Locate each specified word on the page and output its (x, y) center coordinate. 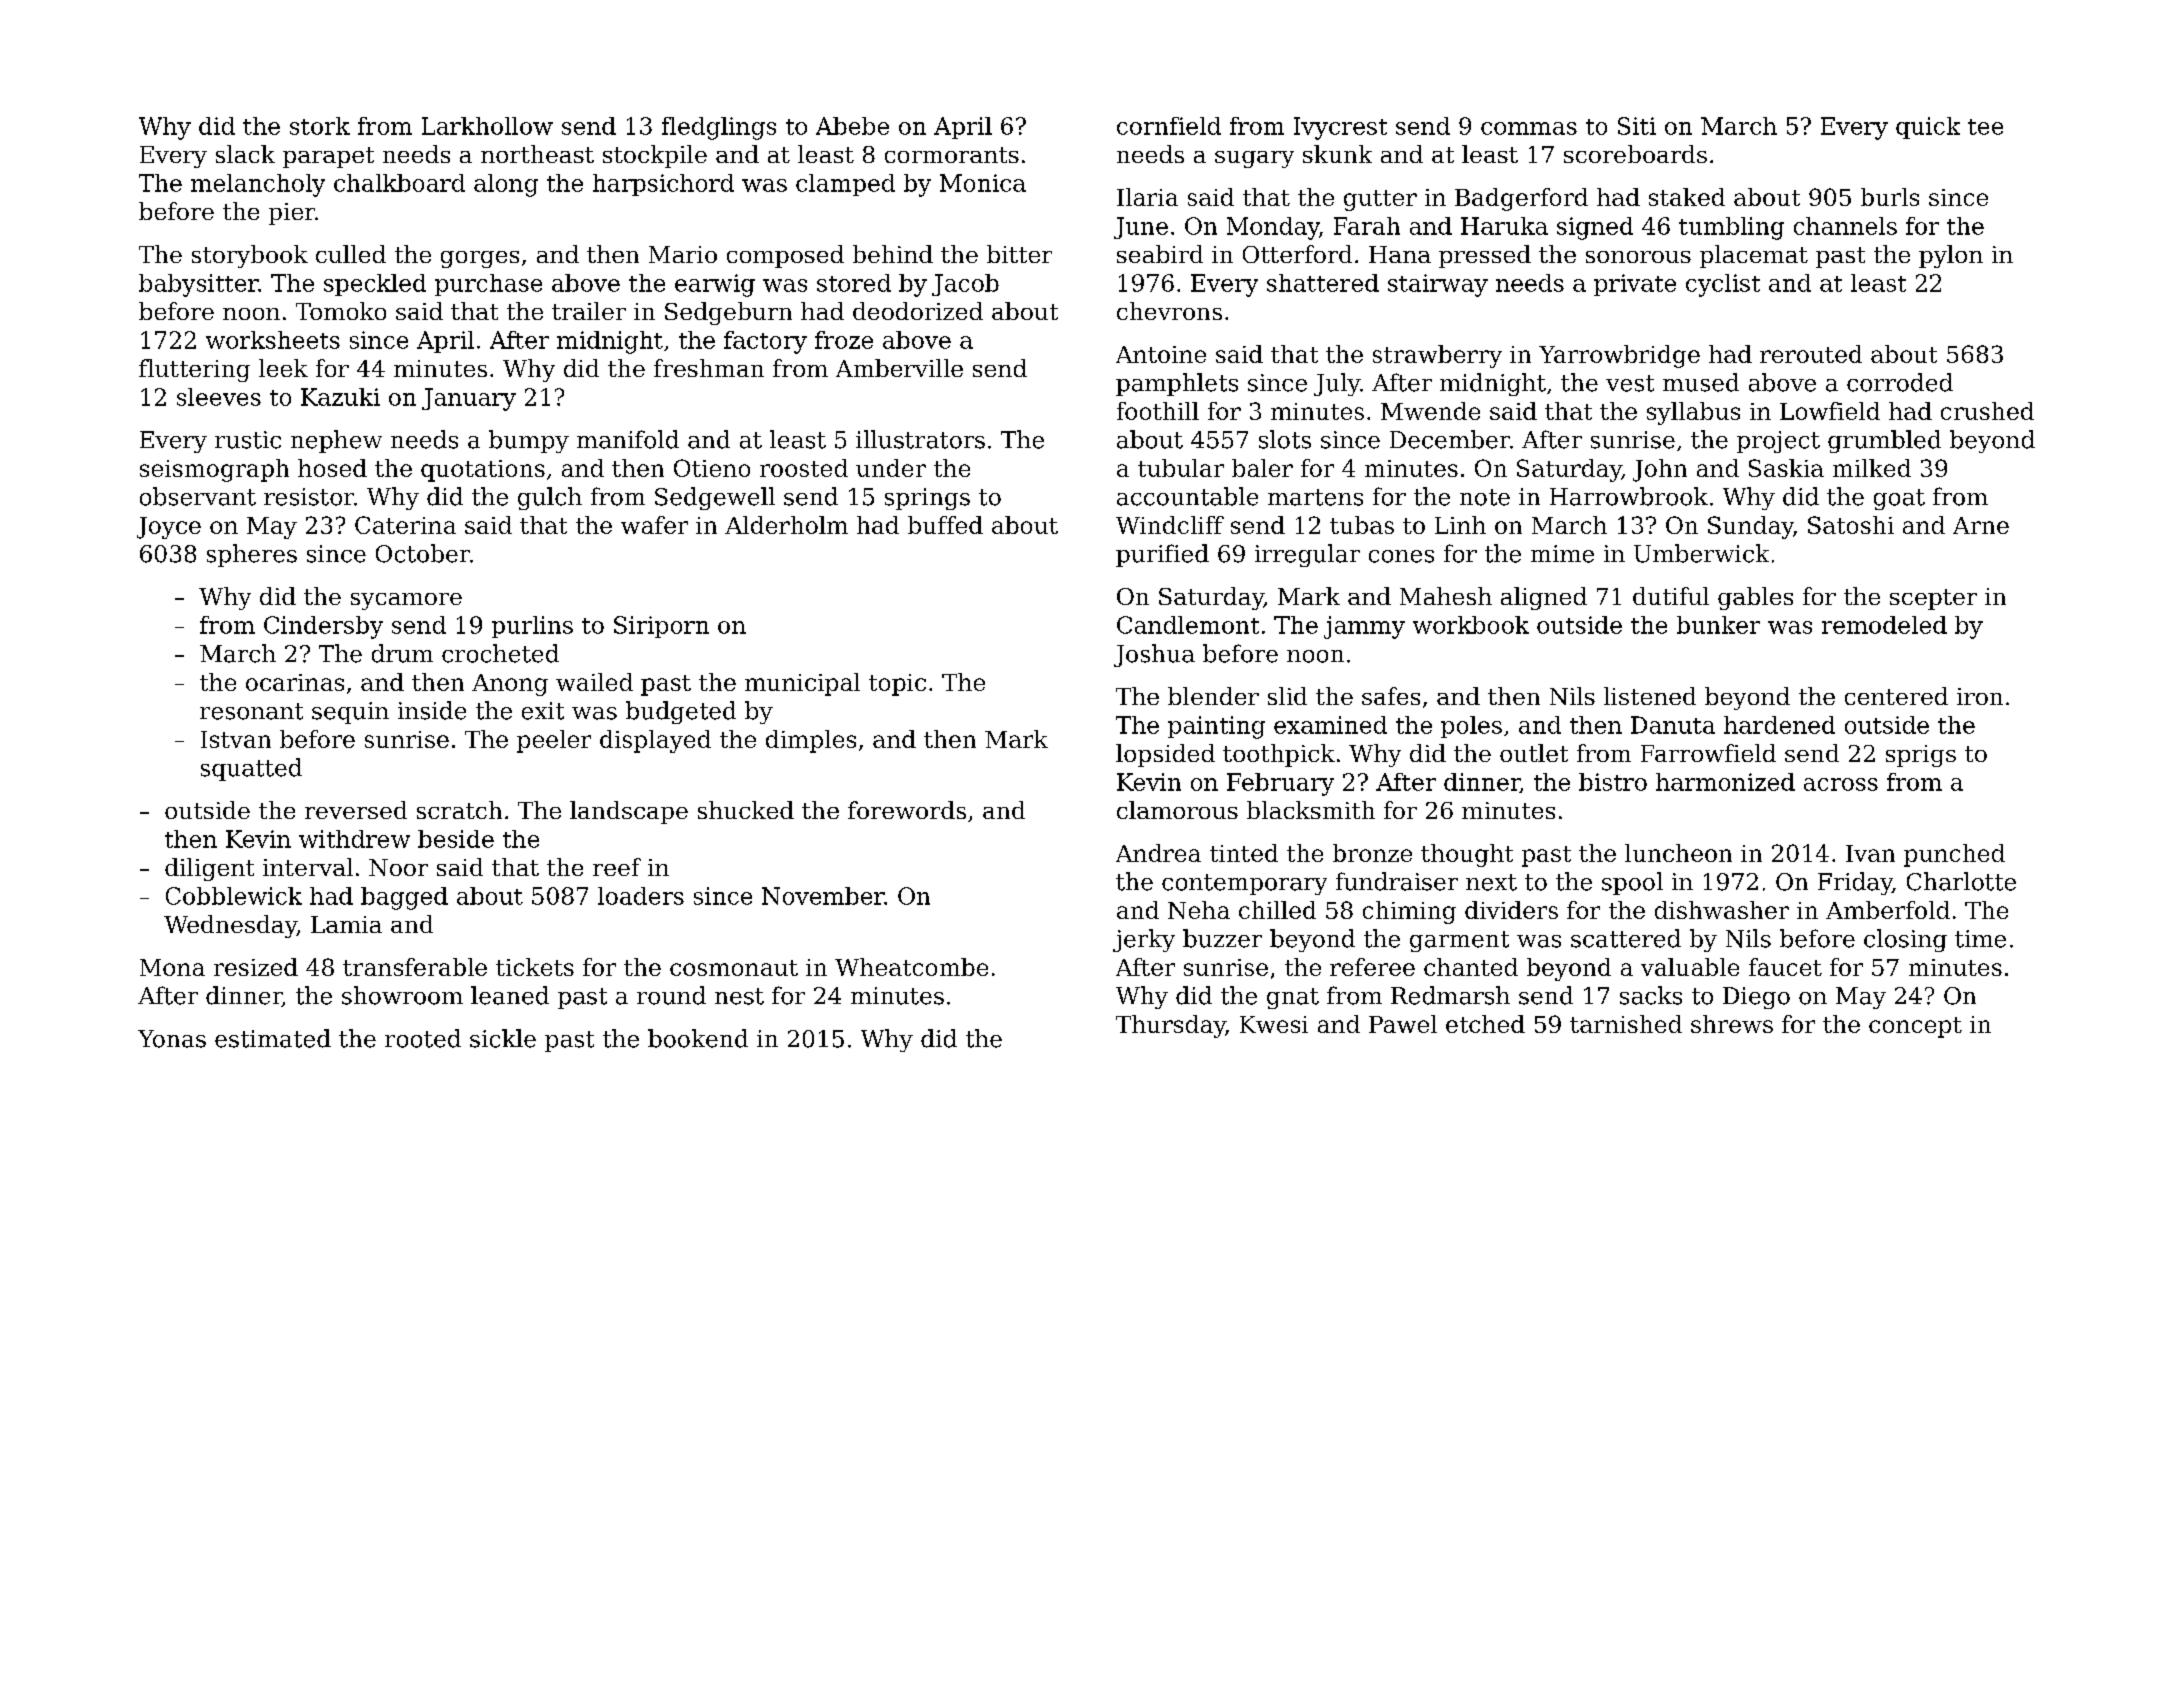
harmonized (1725, 782)
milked (1872, 468)
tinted (1244, 853)
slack (245, 154)
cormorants (952, 155)
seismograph (214, 470)
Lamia (346, 924)
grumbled (1884, 441)
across (1841, 784)
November (823, 896)
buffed (945, 525)
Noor (398, 867)
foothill (1158, 411)
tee (1985, 127)
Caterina (405, 525)
